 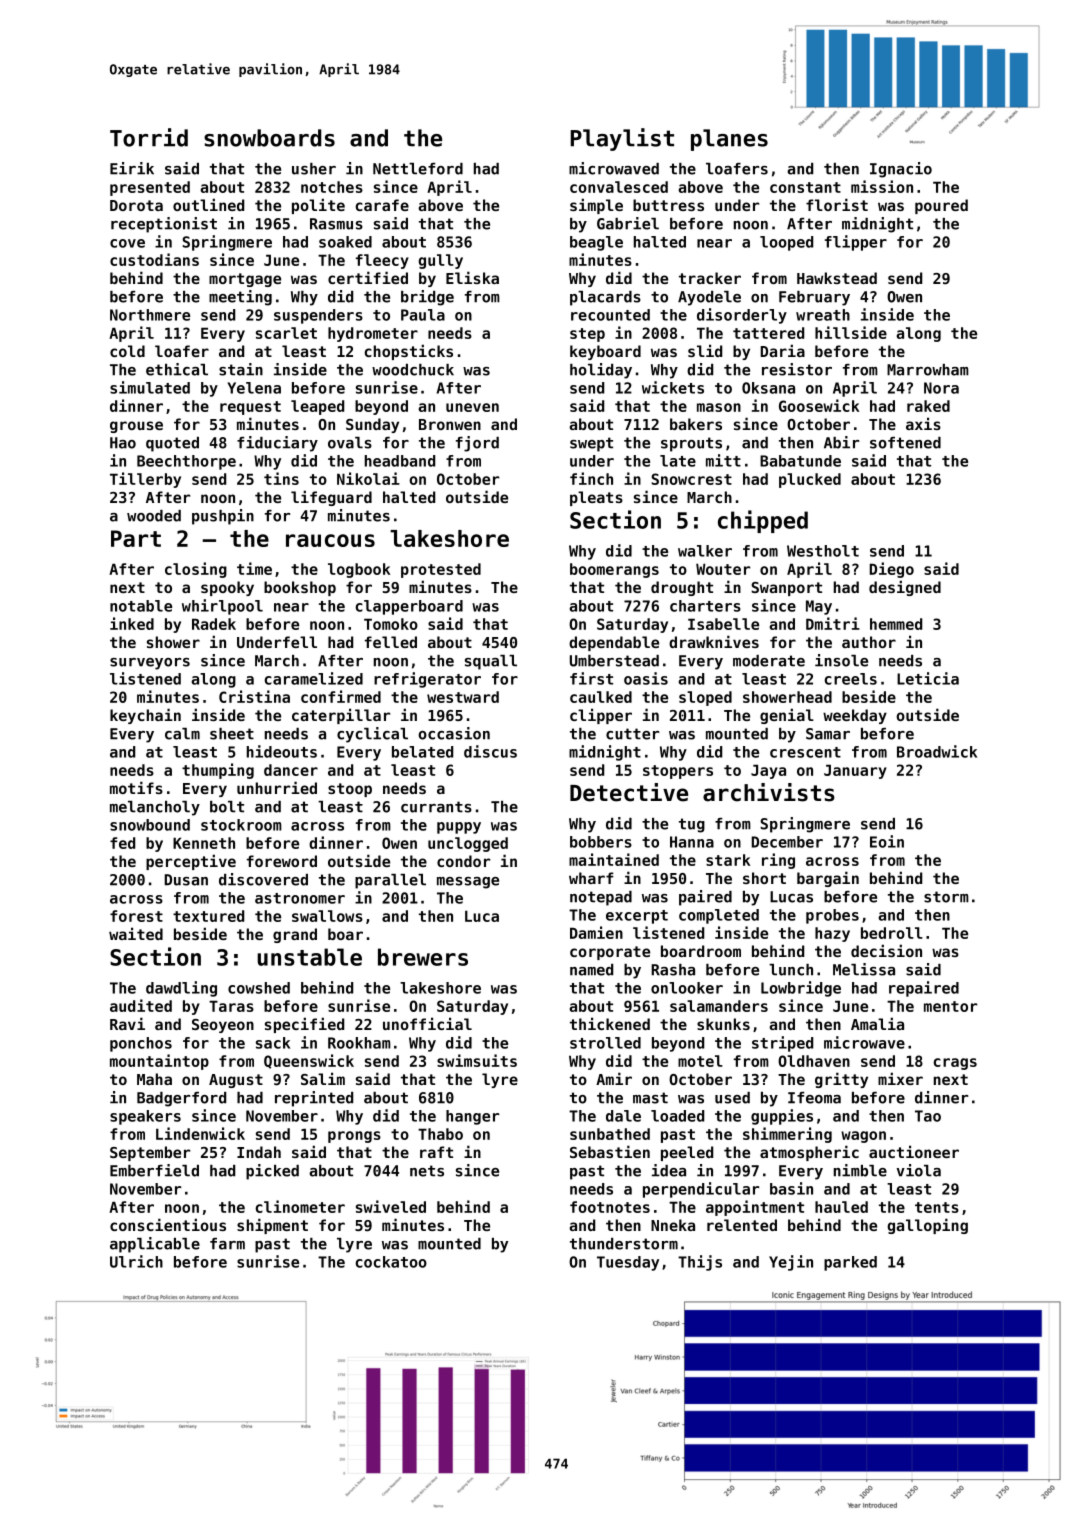 What do you see at coordinates (391, 624) in the screenshot?
I see `Tomoko` at bounding box center [391, 624].
